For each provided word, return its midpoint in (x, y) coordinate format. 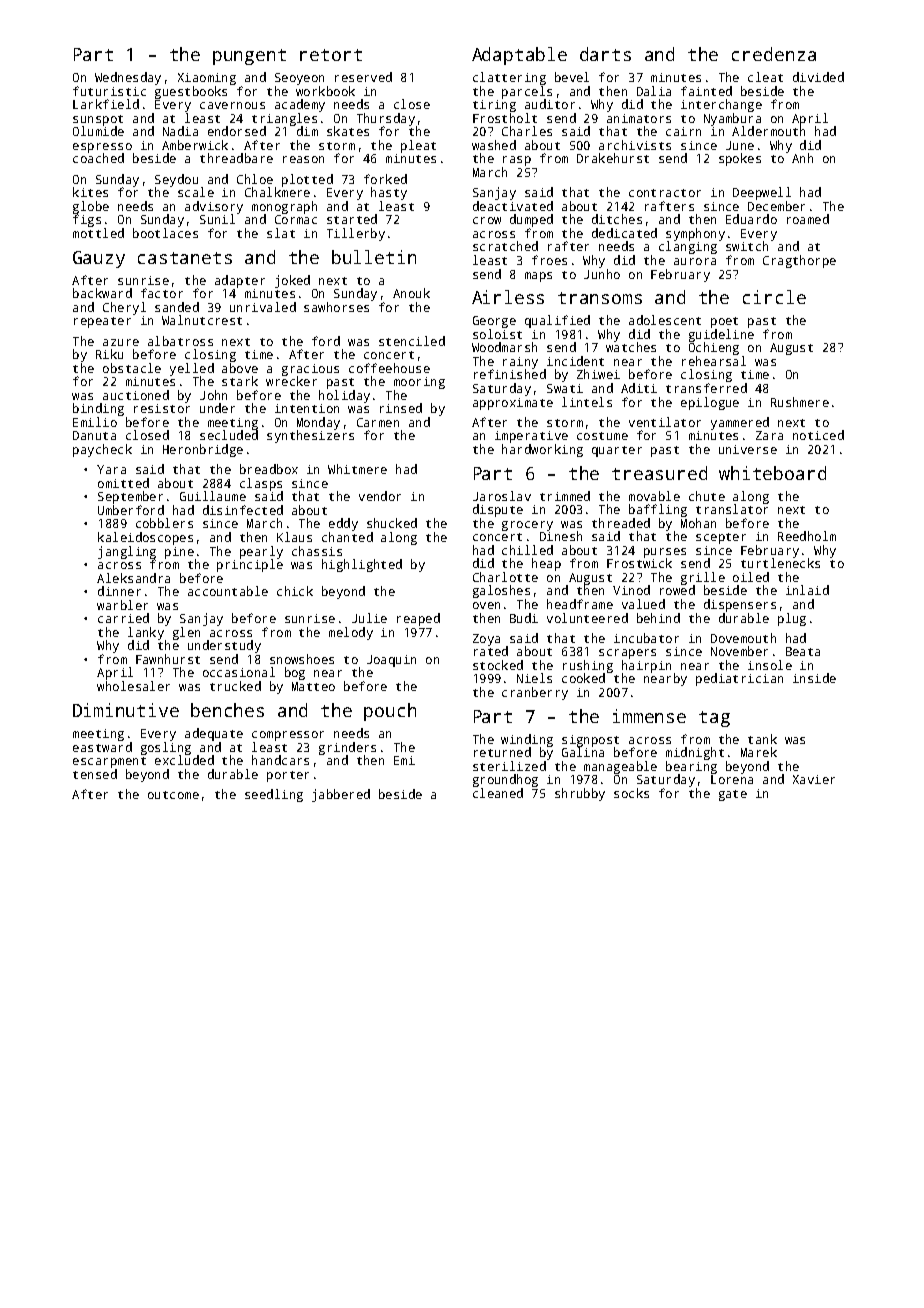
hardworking (542, 450)
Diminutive (126, 710)
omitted (123, 483)
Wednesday (128, 78)
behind (658, 618)
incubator (646, 638)
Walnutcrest (202, 320)
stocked (498, 665)
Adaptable (519, 56)
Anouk (411, 293)
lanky (146, 633)
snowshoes (302, 659)
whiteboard (772, 473)
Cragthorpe (799, 261)
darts (605, 54)
